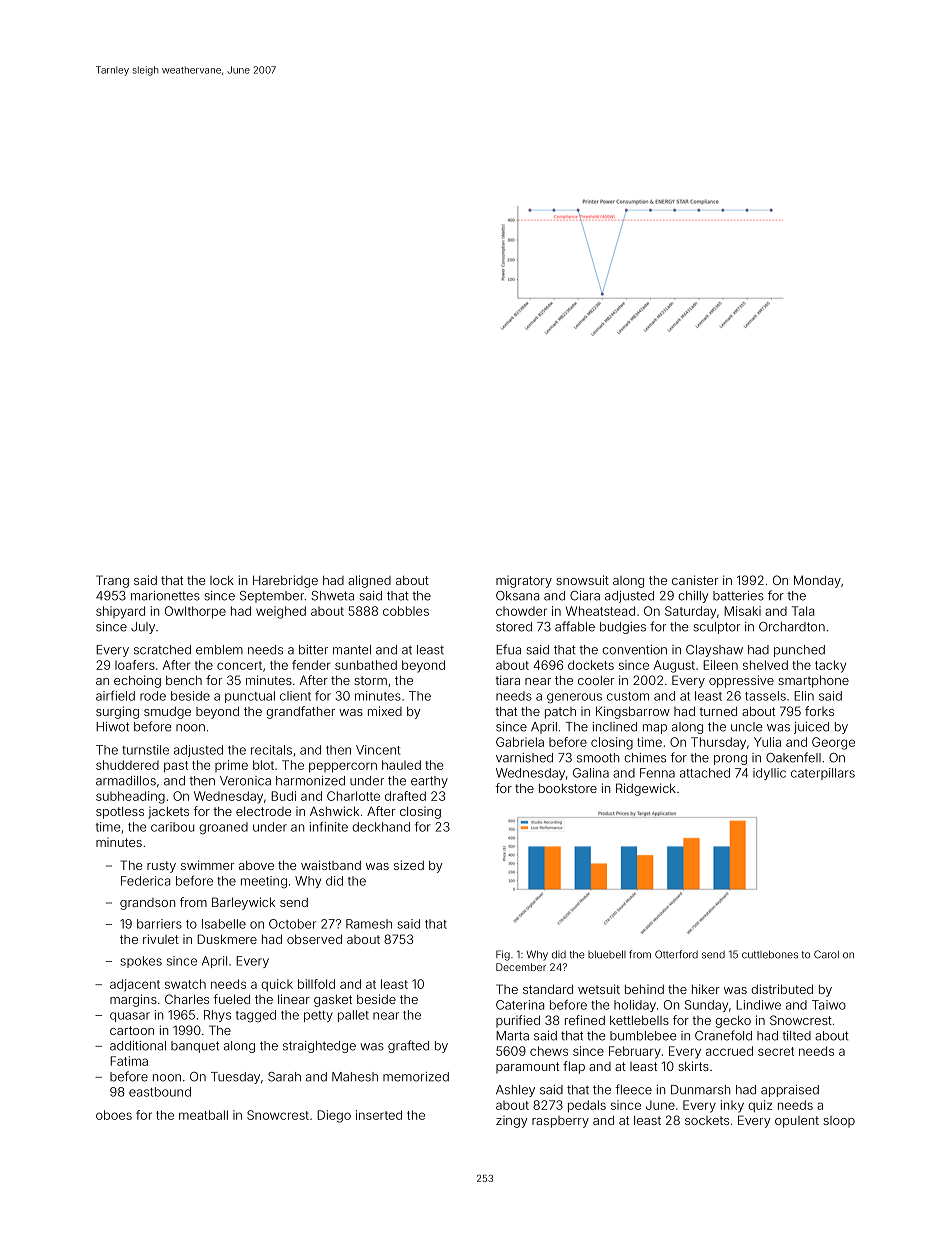 The height and width of the image is (1233, 952). What do you see at coordinates (162, 650) in the image?
I see `scratched` at bounding box center [162, 650].
